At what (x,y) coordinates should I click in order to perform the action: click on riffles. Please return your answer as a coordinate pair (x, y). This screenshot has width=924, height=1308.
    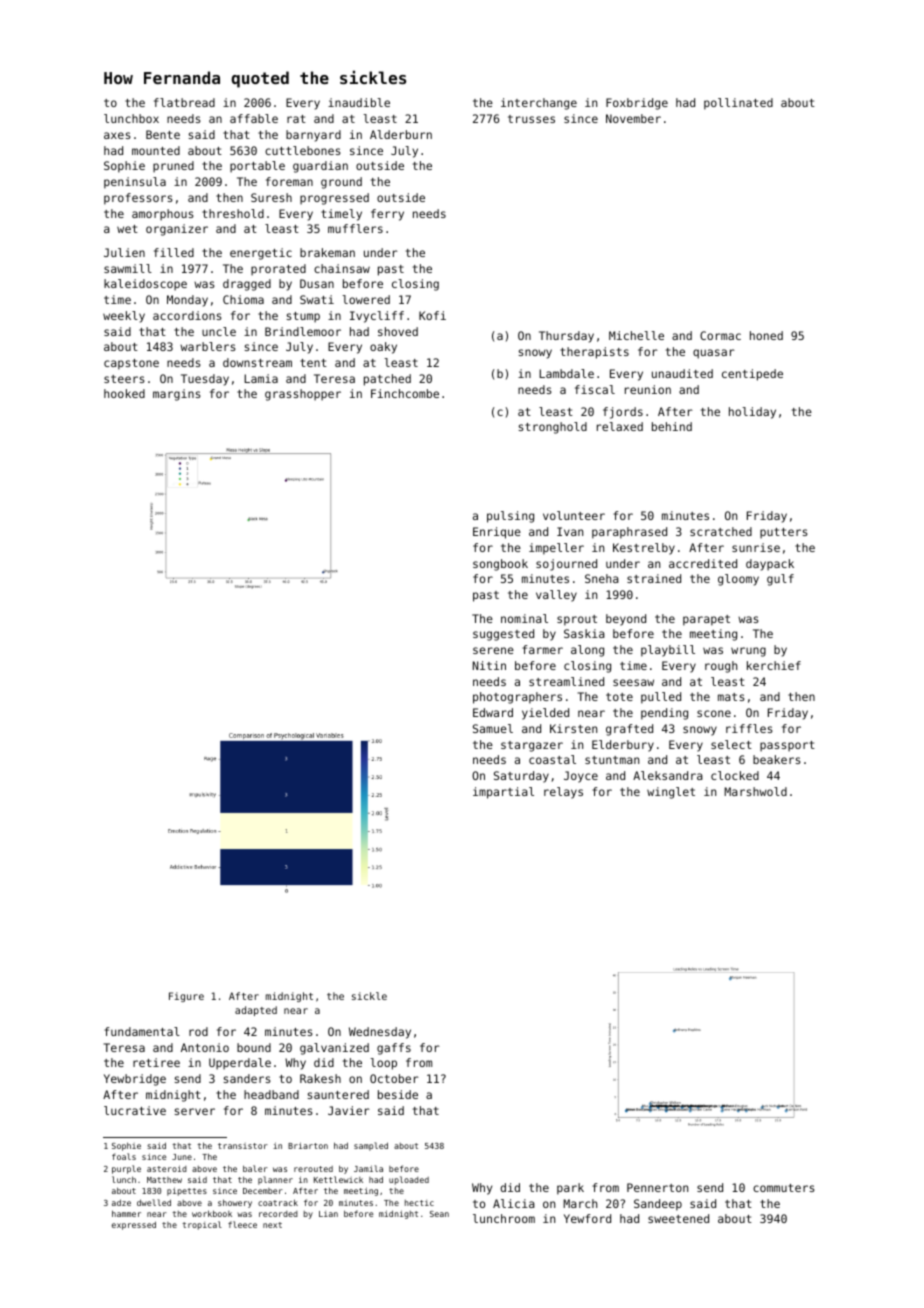
    Looking at the image, I should click on (749, 728).
